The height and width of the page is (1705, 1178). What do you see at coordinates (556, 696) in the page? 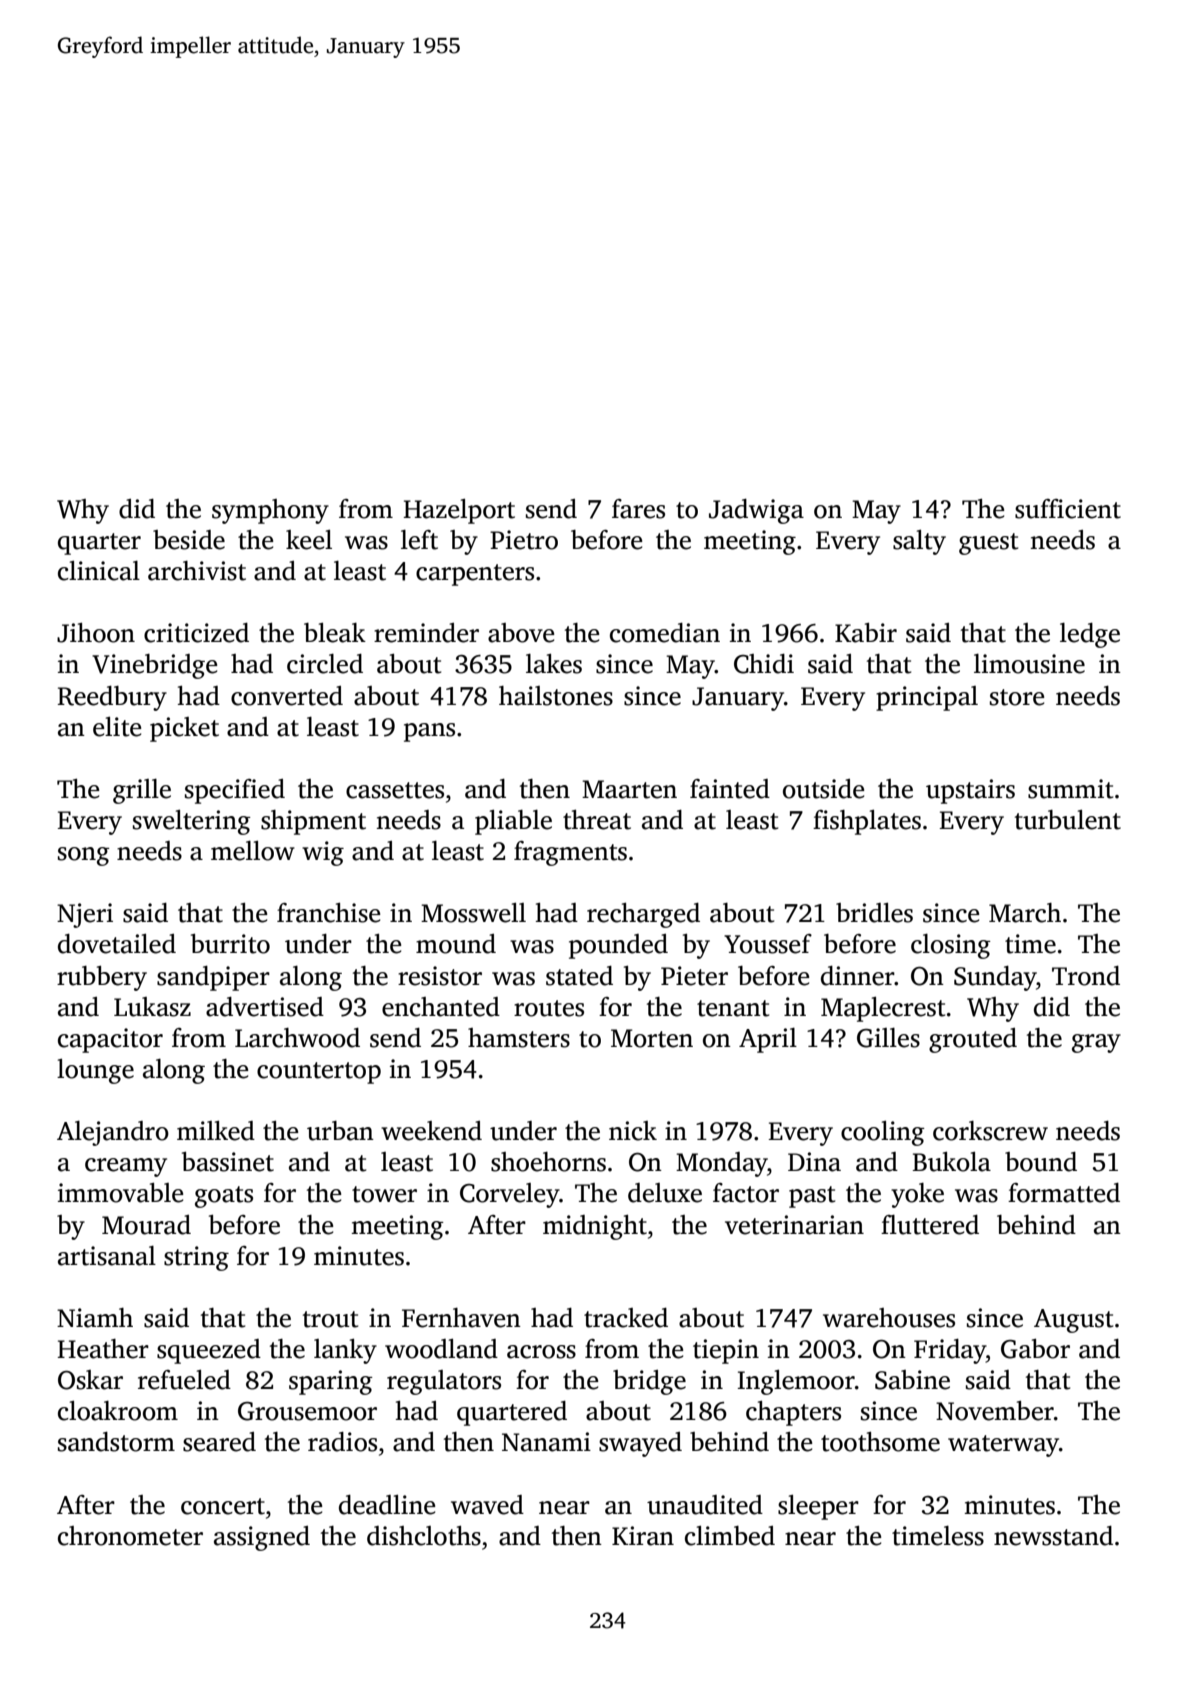
I see `hailstones` at bounding box center [556, 696].
